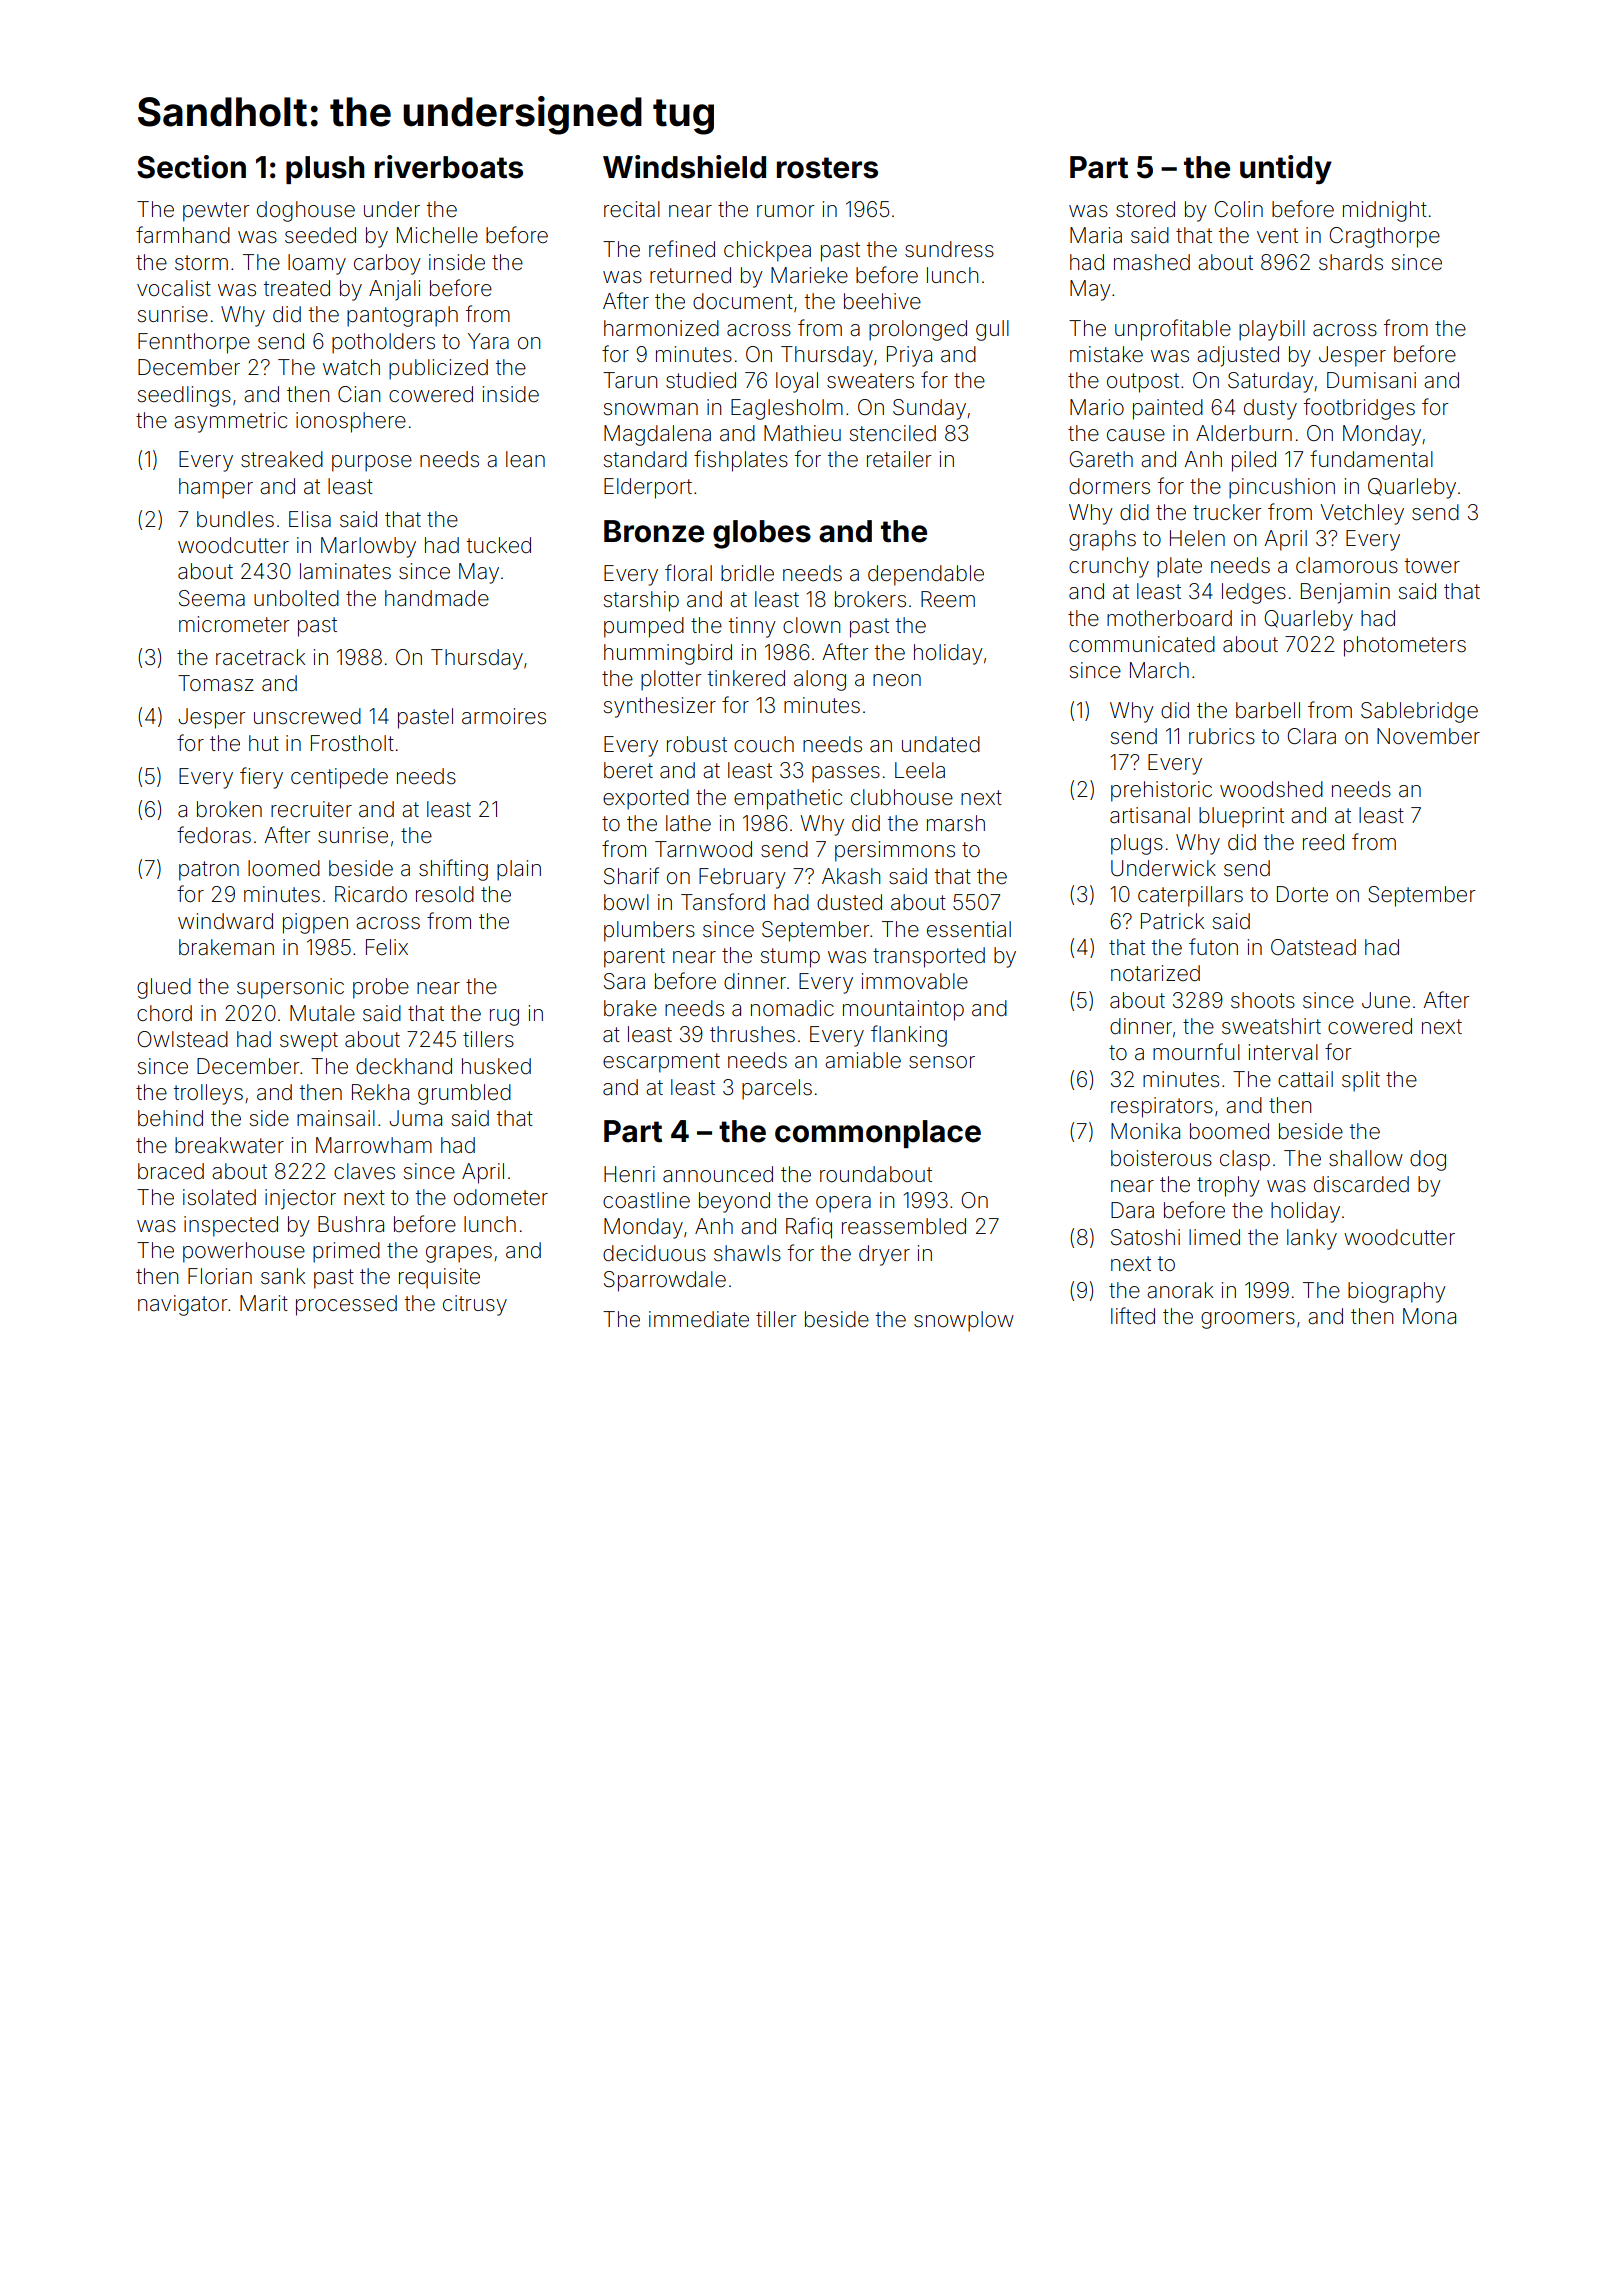 The width and height of the screenshot is (1620, 2292). What do you see at coordinates (264, 1303) in the screenshot?
I see `Marit` at bounding box center [264, 1303].
